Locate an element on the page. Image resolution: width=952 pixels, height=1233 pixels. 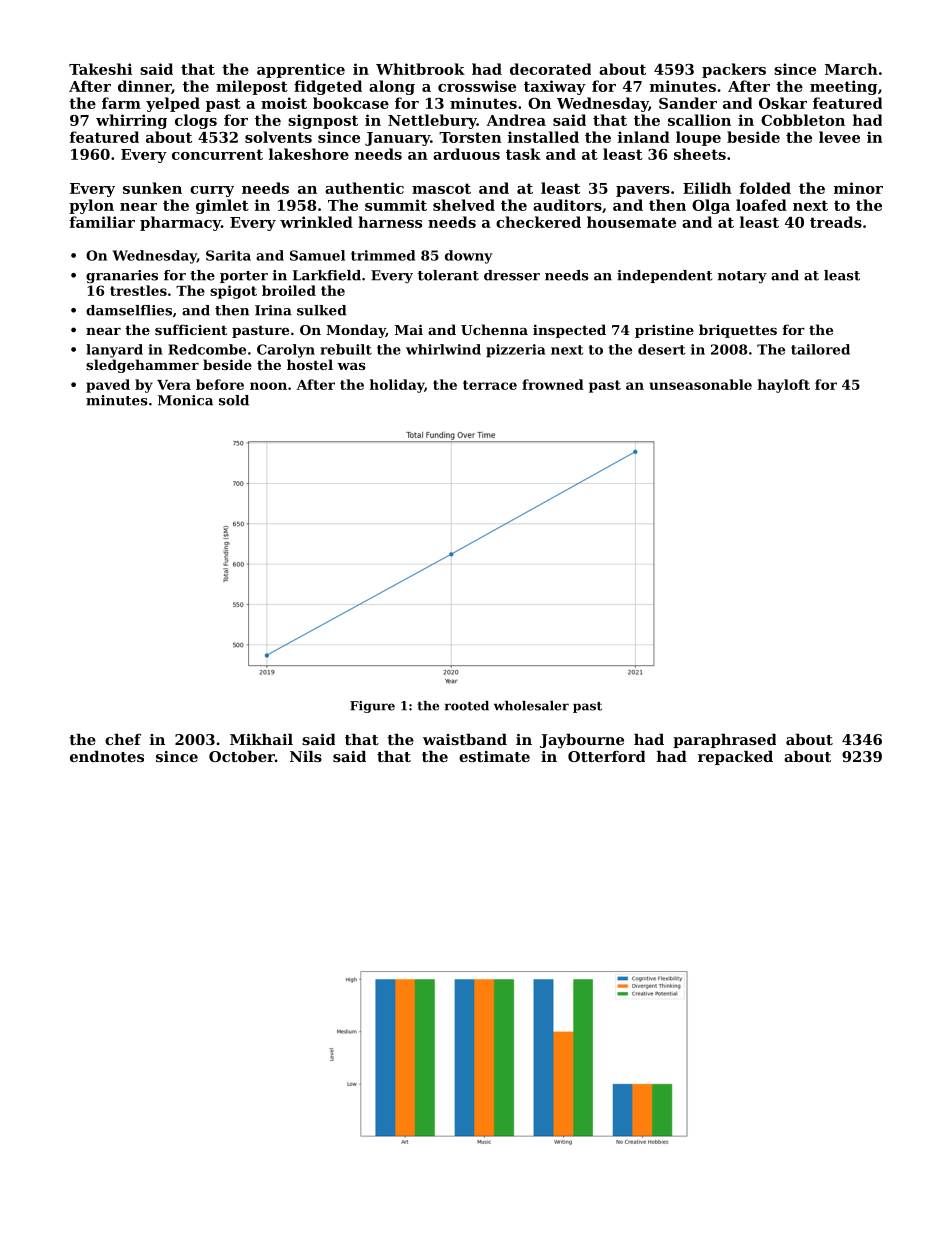
hayloft is located at coordinates (784, 386).
